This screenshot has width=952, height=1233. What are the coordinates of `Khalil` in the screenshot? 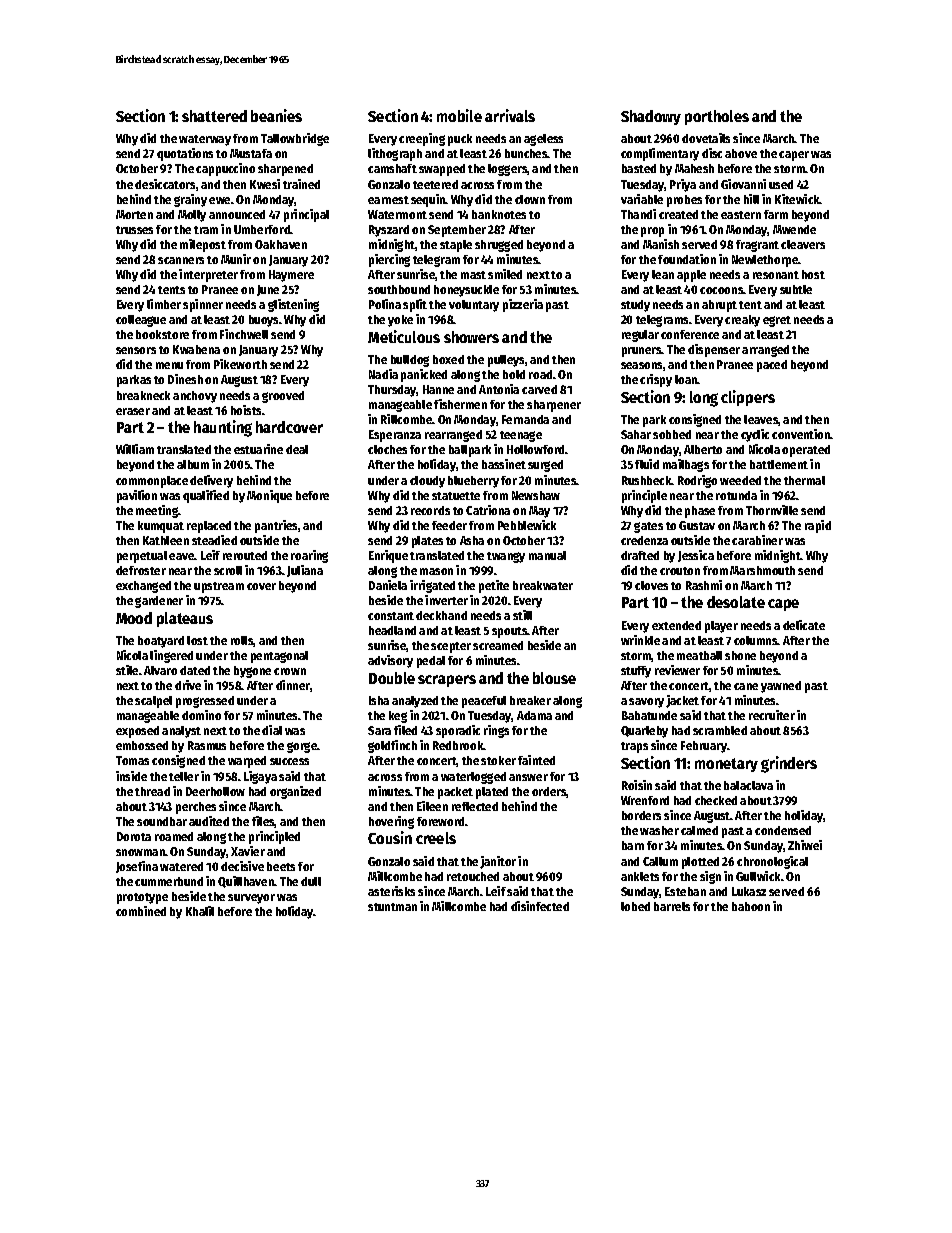 It's located at (200, 911).
